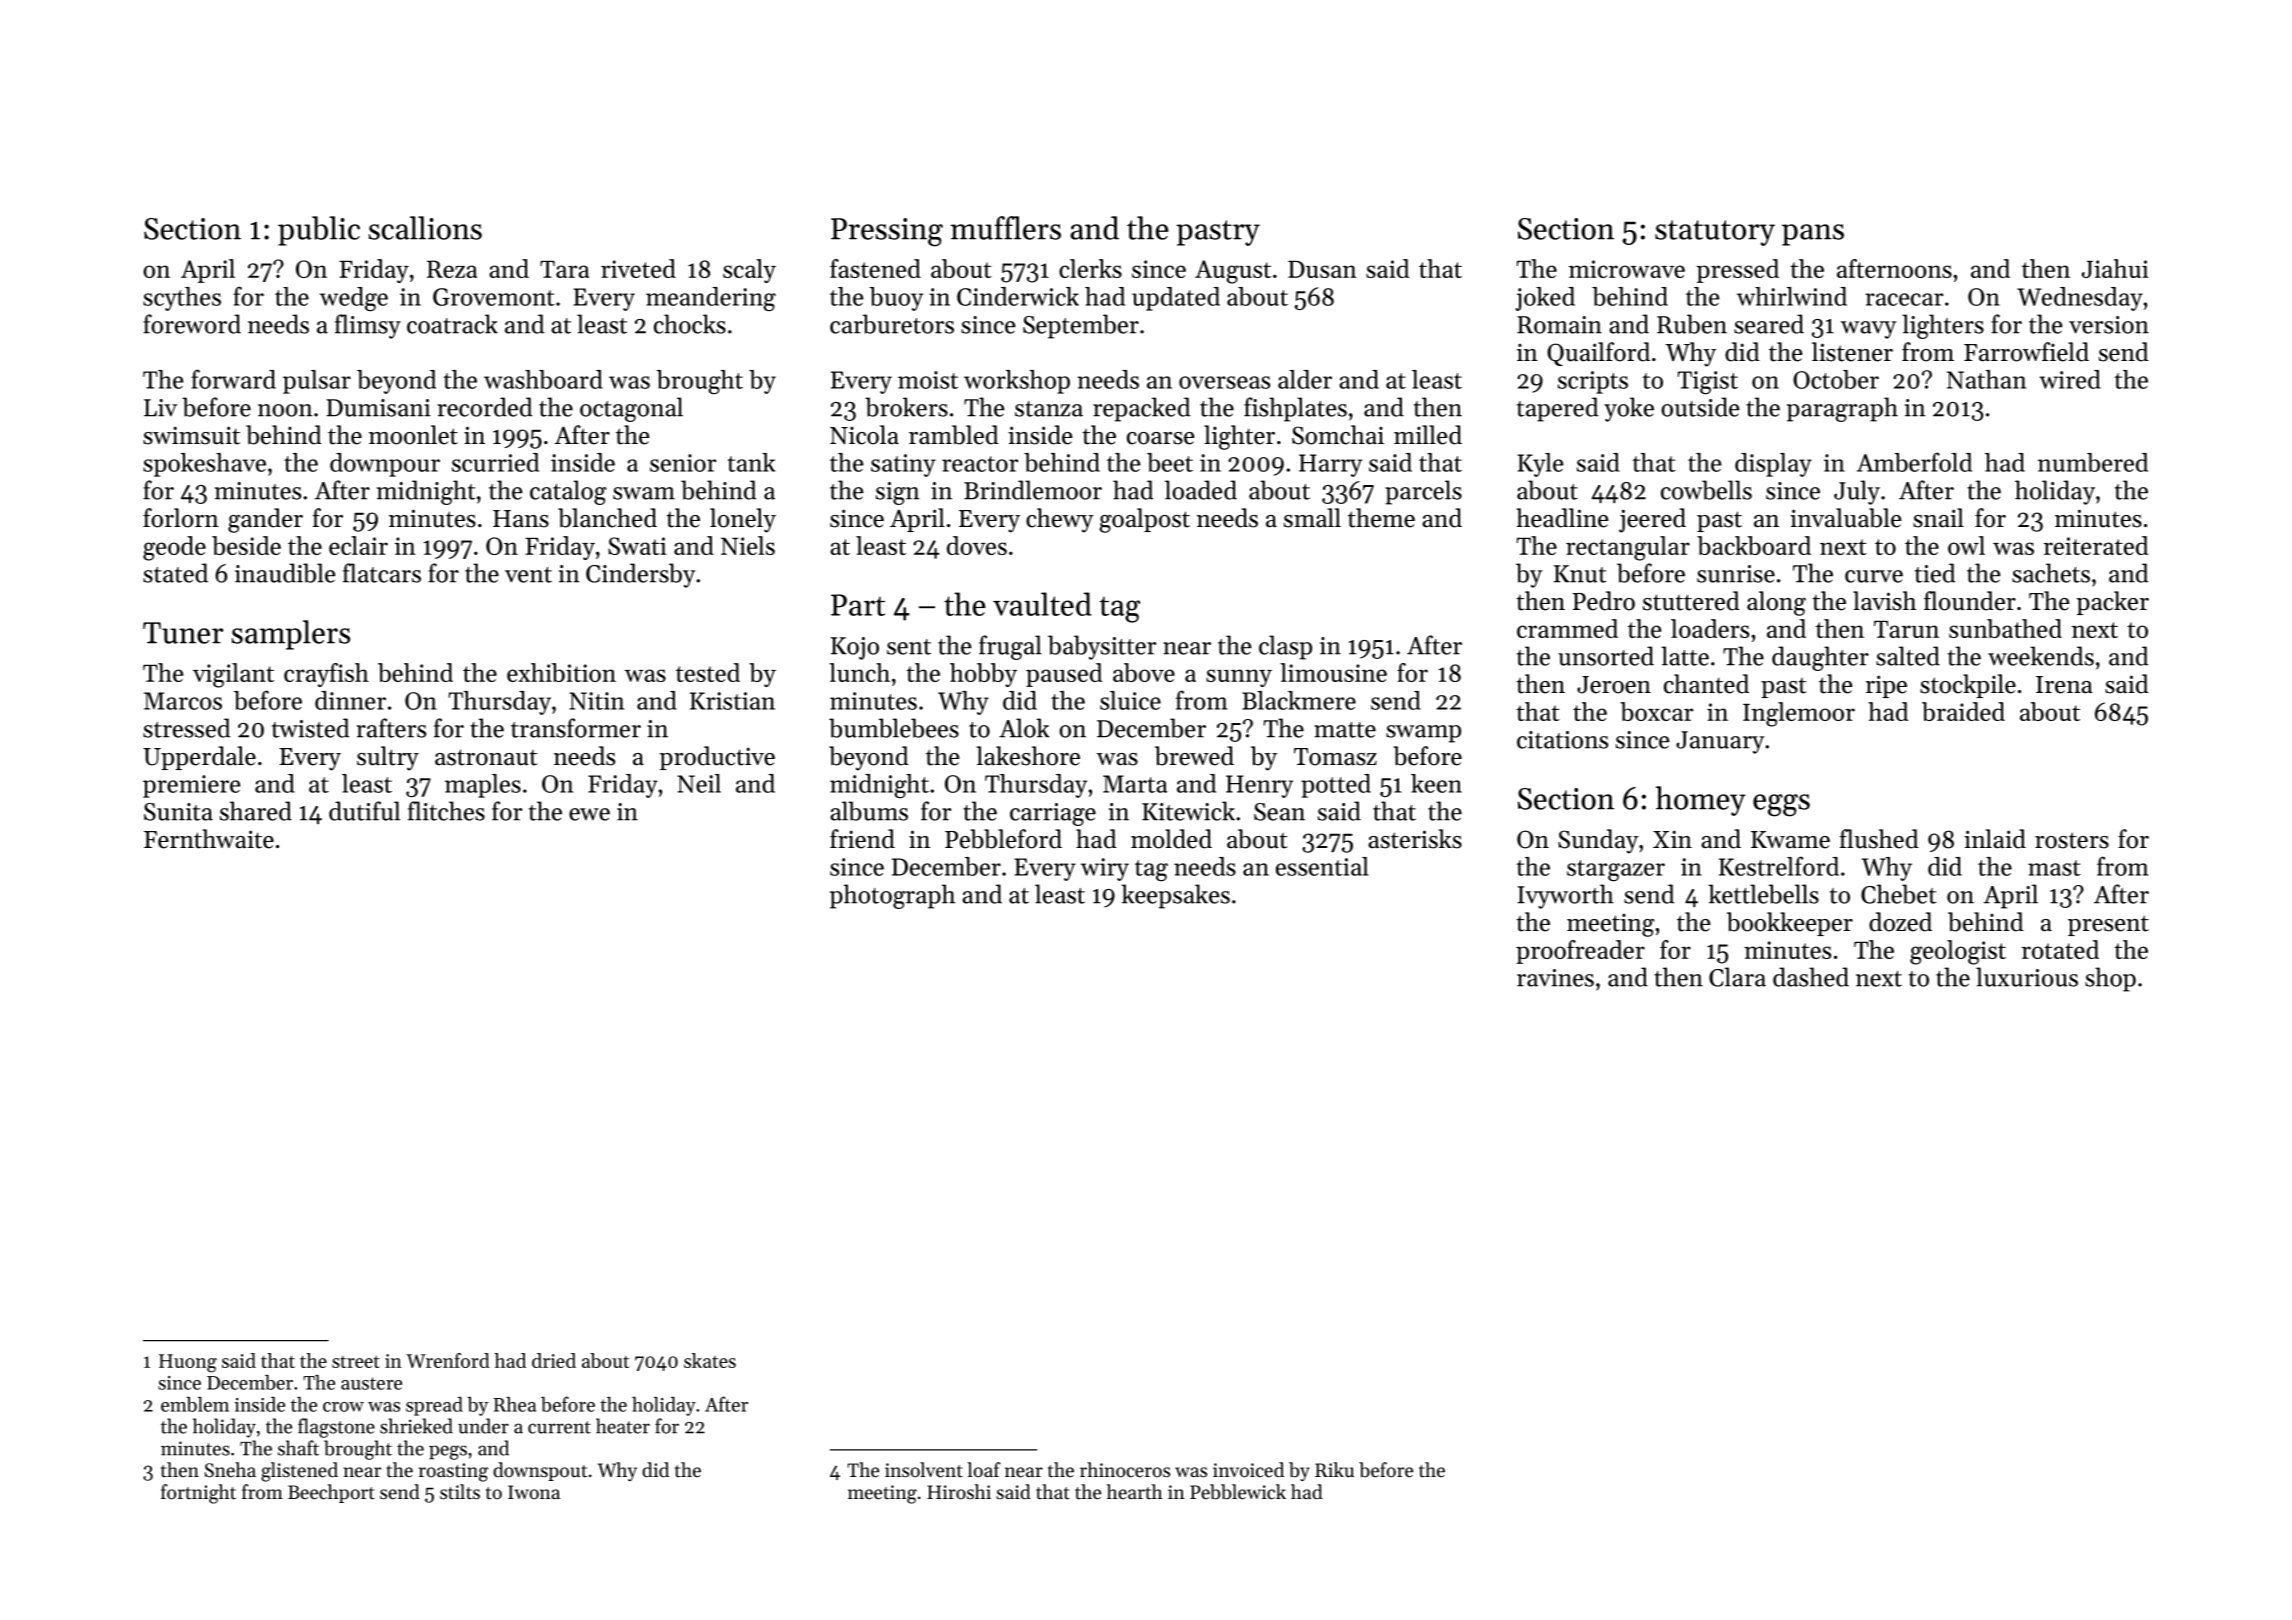 The image size is (2292, 1620). What do you see at coordinates (371, 1383) in the screenshot?
I see `austere` at bounding box center [371, 1383].
